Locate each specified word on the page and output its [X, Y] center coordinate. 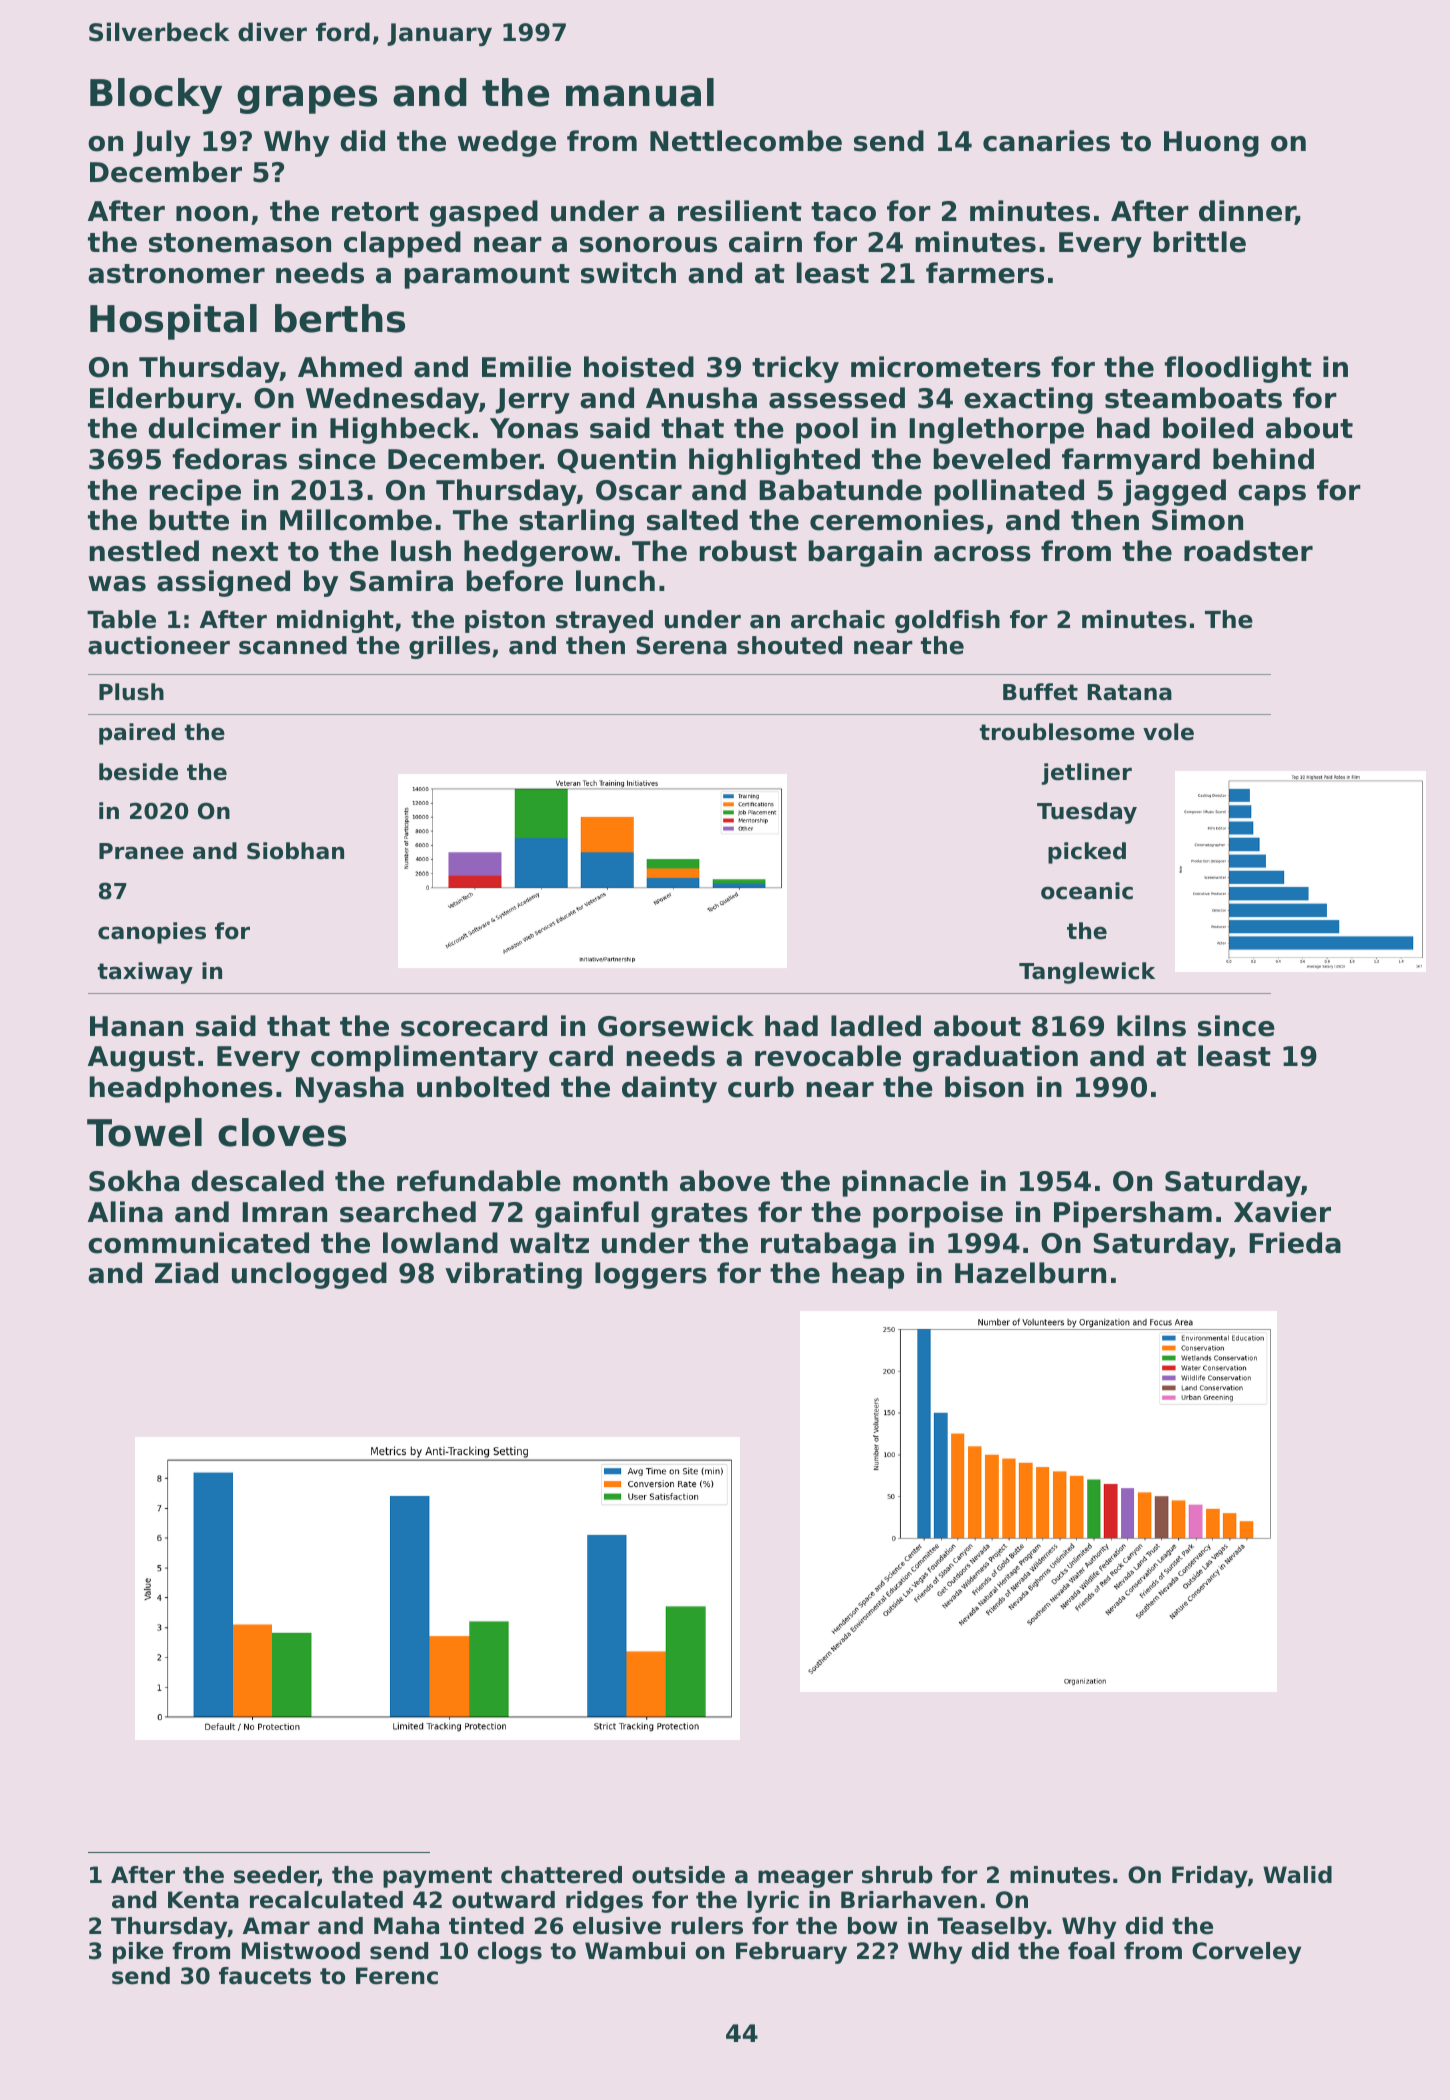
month [620, 1181]
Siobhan [295, 851]
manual [640, 92]
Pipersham [1133, 1214]
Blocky [156, 96]
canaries [1046, 141]
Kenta [203, 1900]
